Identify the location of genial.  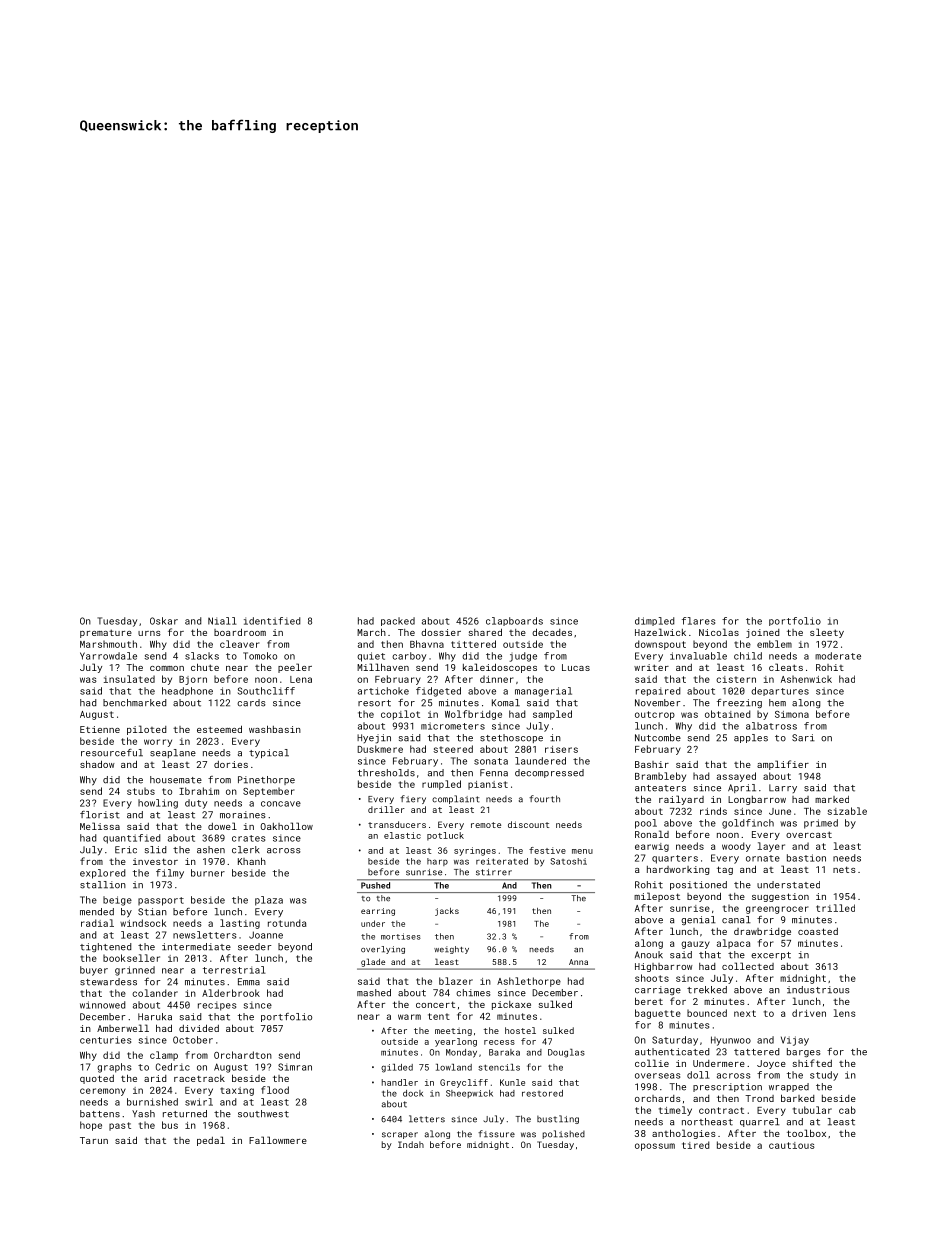
(698, 920).
